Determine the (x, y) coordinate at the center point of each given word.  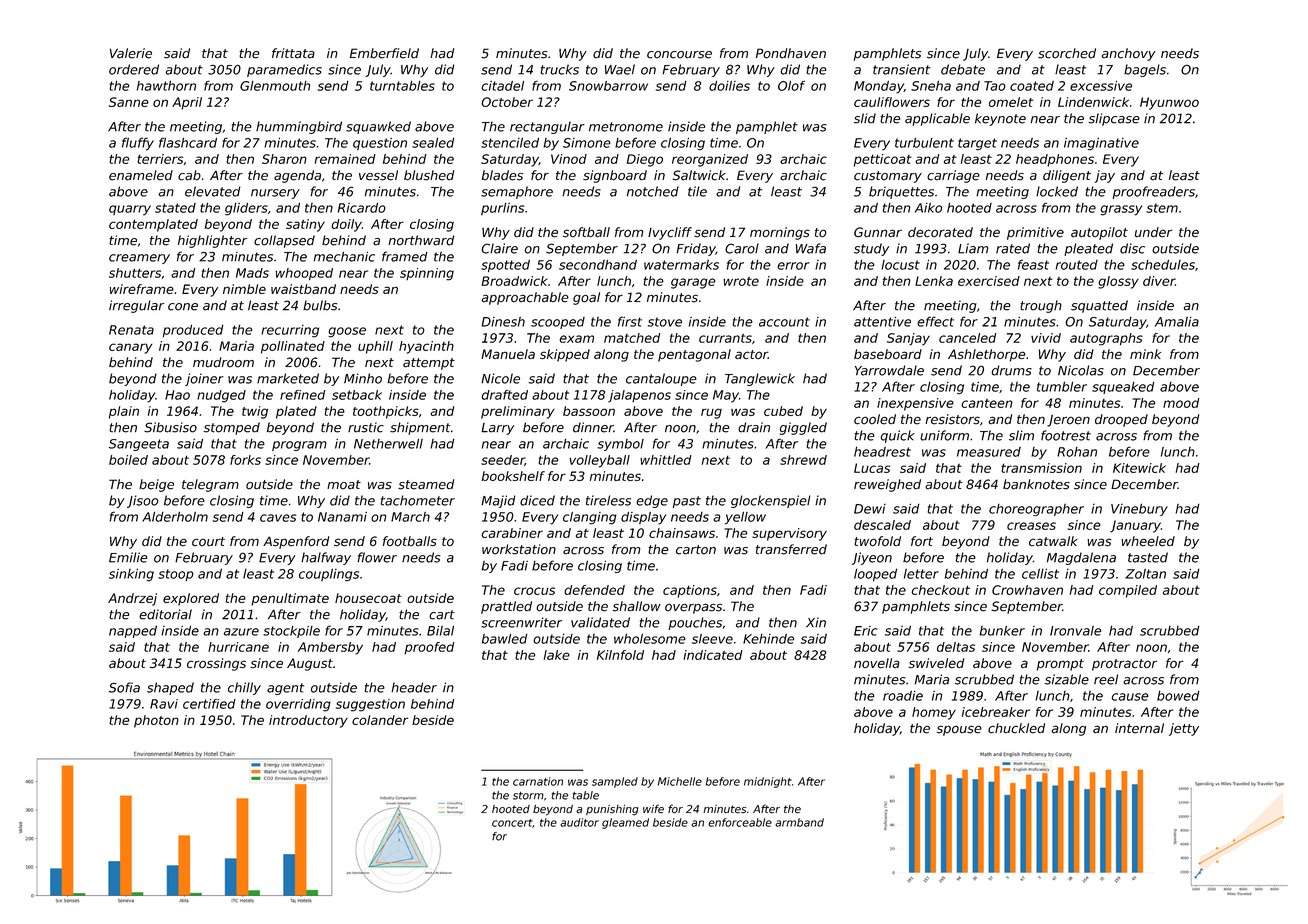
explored (191, 599)
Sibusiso (170, 427)
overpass (693, 608)
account (784, 322)
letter (921, 574)
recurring (290, 331)
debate (963, 69)
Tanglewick (760, 379)
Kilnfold (620, 655)
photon (156, 721)
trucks (559, 69)
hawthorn (166, 86)
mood (1181, 403)
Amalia (1177, 322)
